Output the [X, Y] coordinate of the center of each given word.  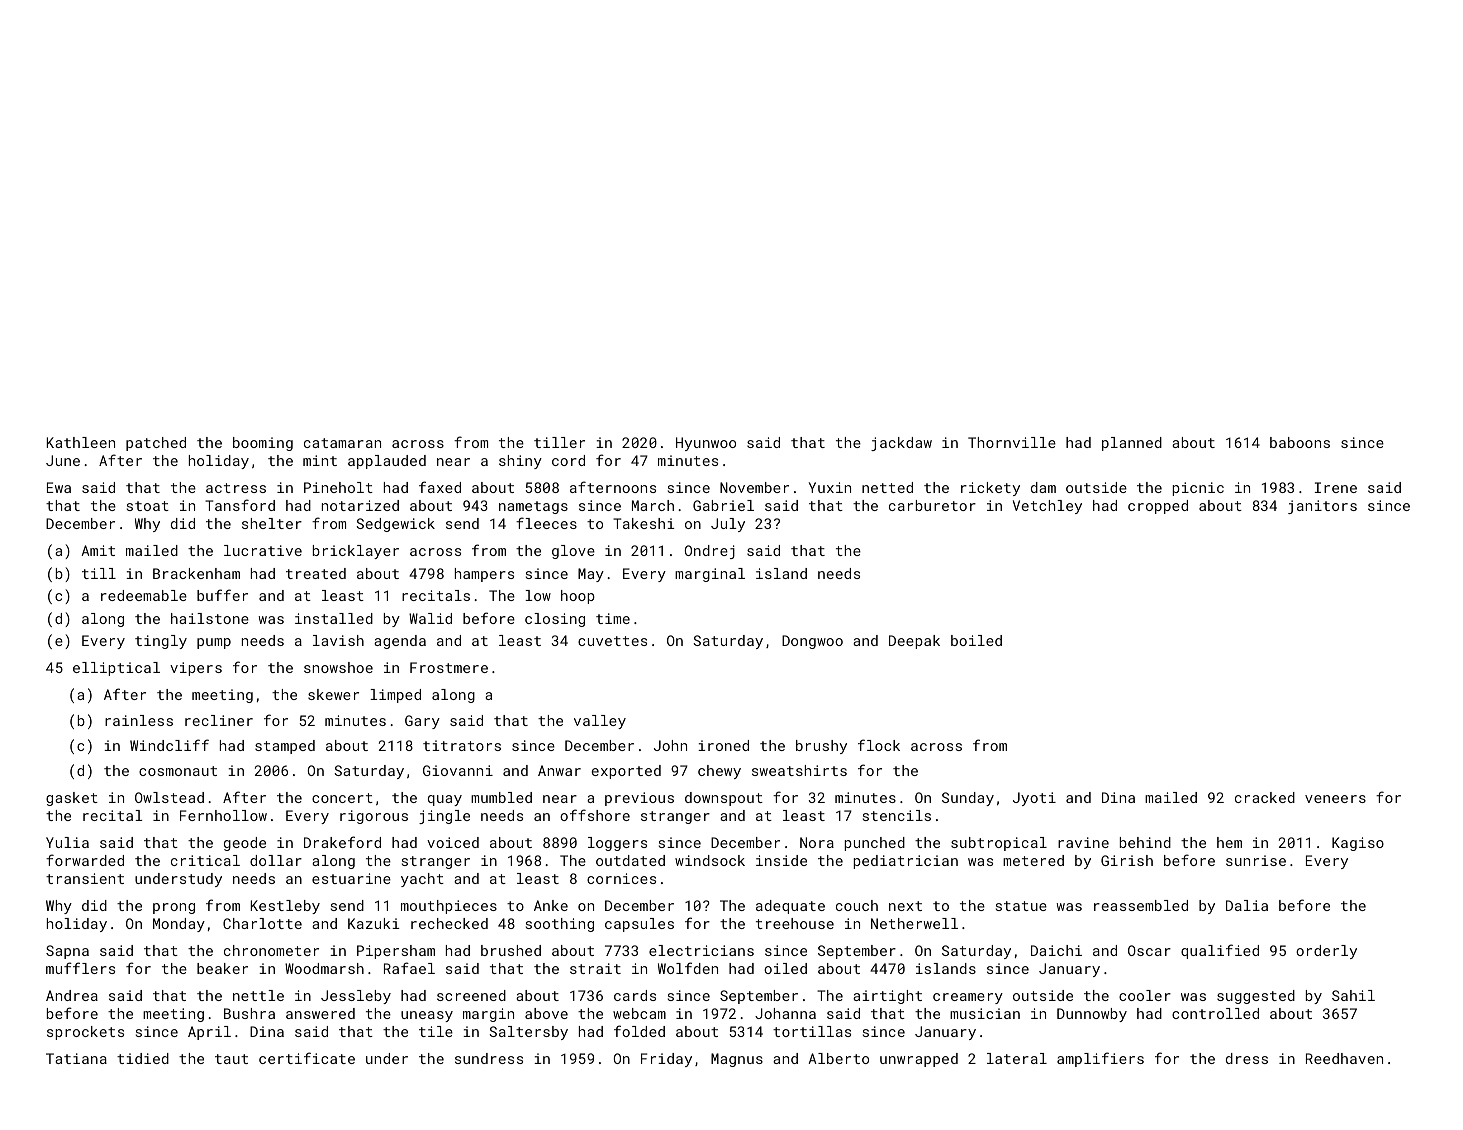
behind [1145, 842]
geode [245, 844]
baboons [1300, 442]
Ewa [59, 487]
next [905, 906]
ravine [1083, 842]
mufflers [80, 968]
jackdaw [901, 444]
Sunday [968, 799]
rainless [139, 720]
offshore [595, 815]
